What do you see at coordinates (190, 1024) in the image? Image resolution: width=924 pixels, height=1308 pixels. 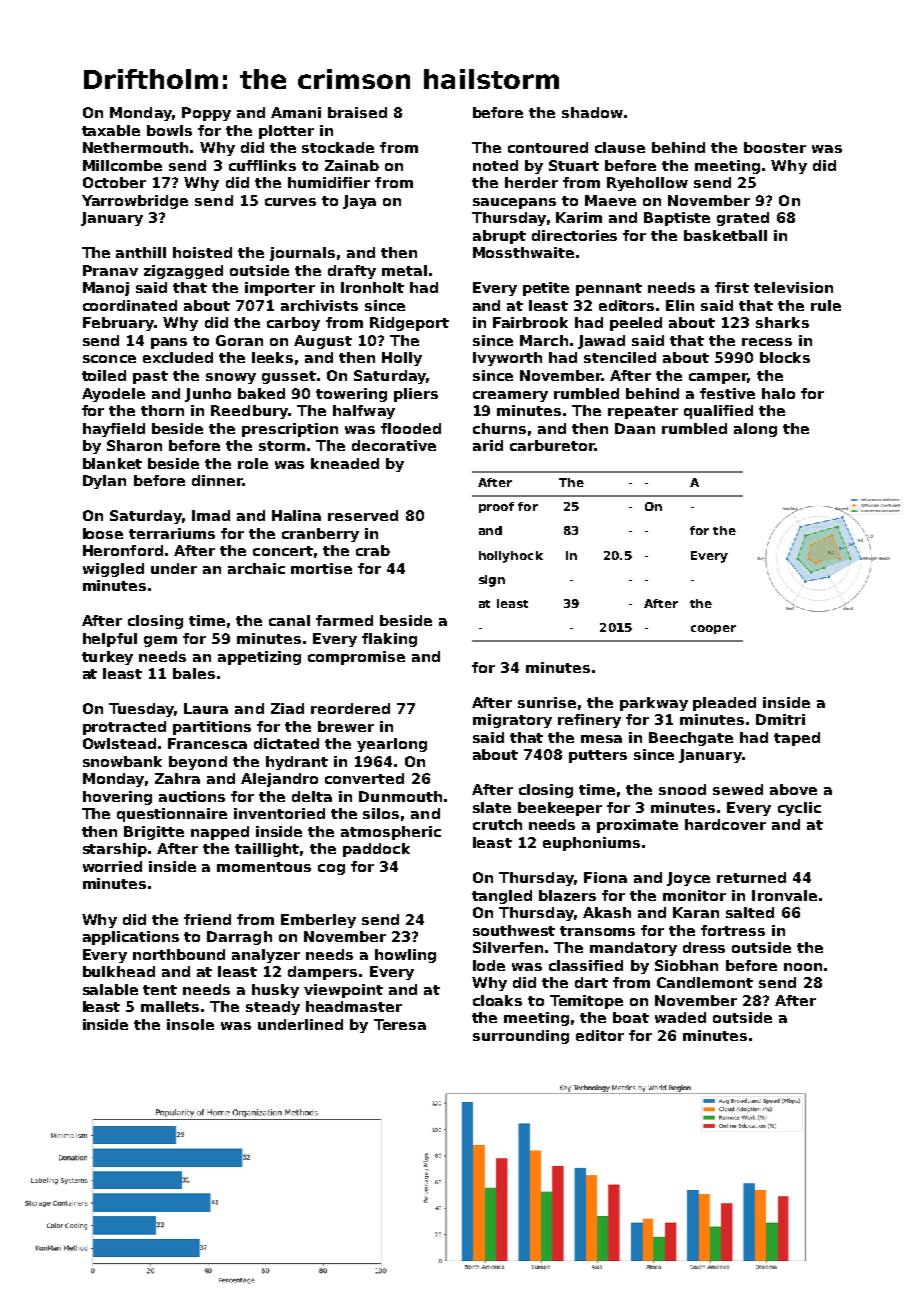 I see `insole` at bounding box center [190, 1024].
